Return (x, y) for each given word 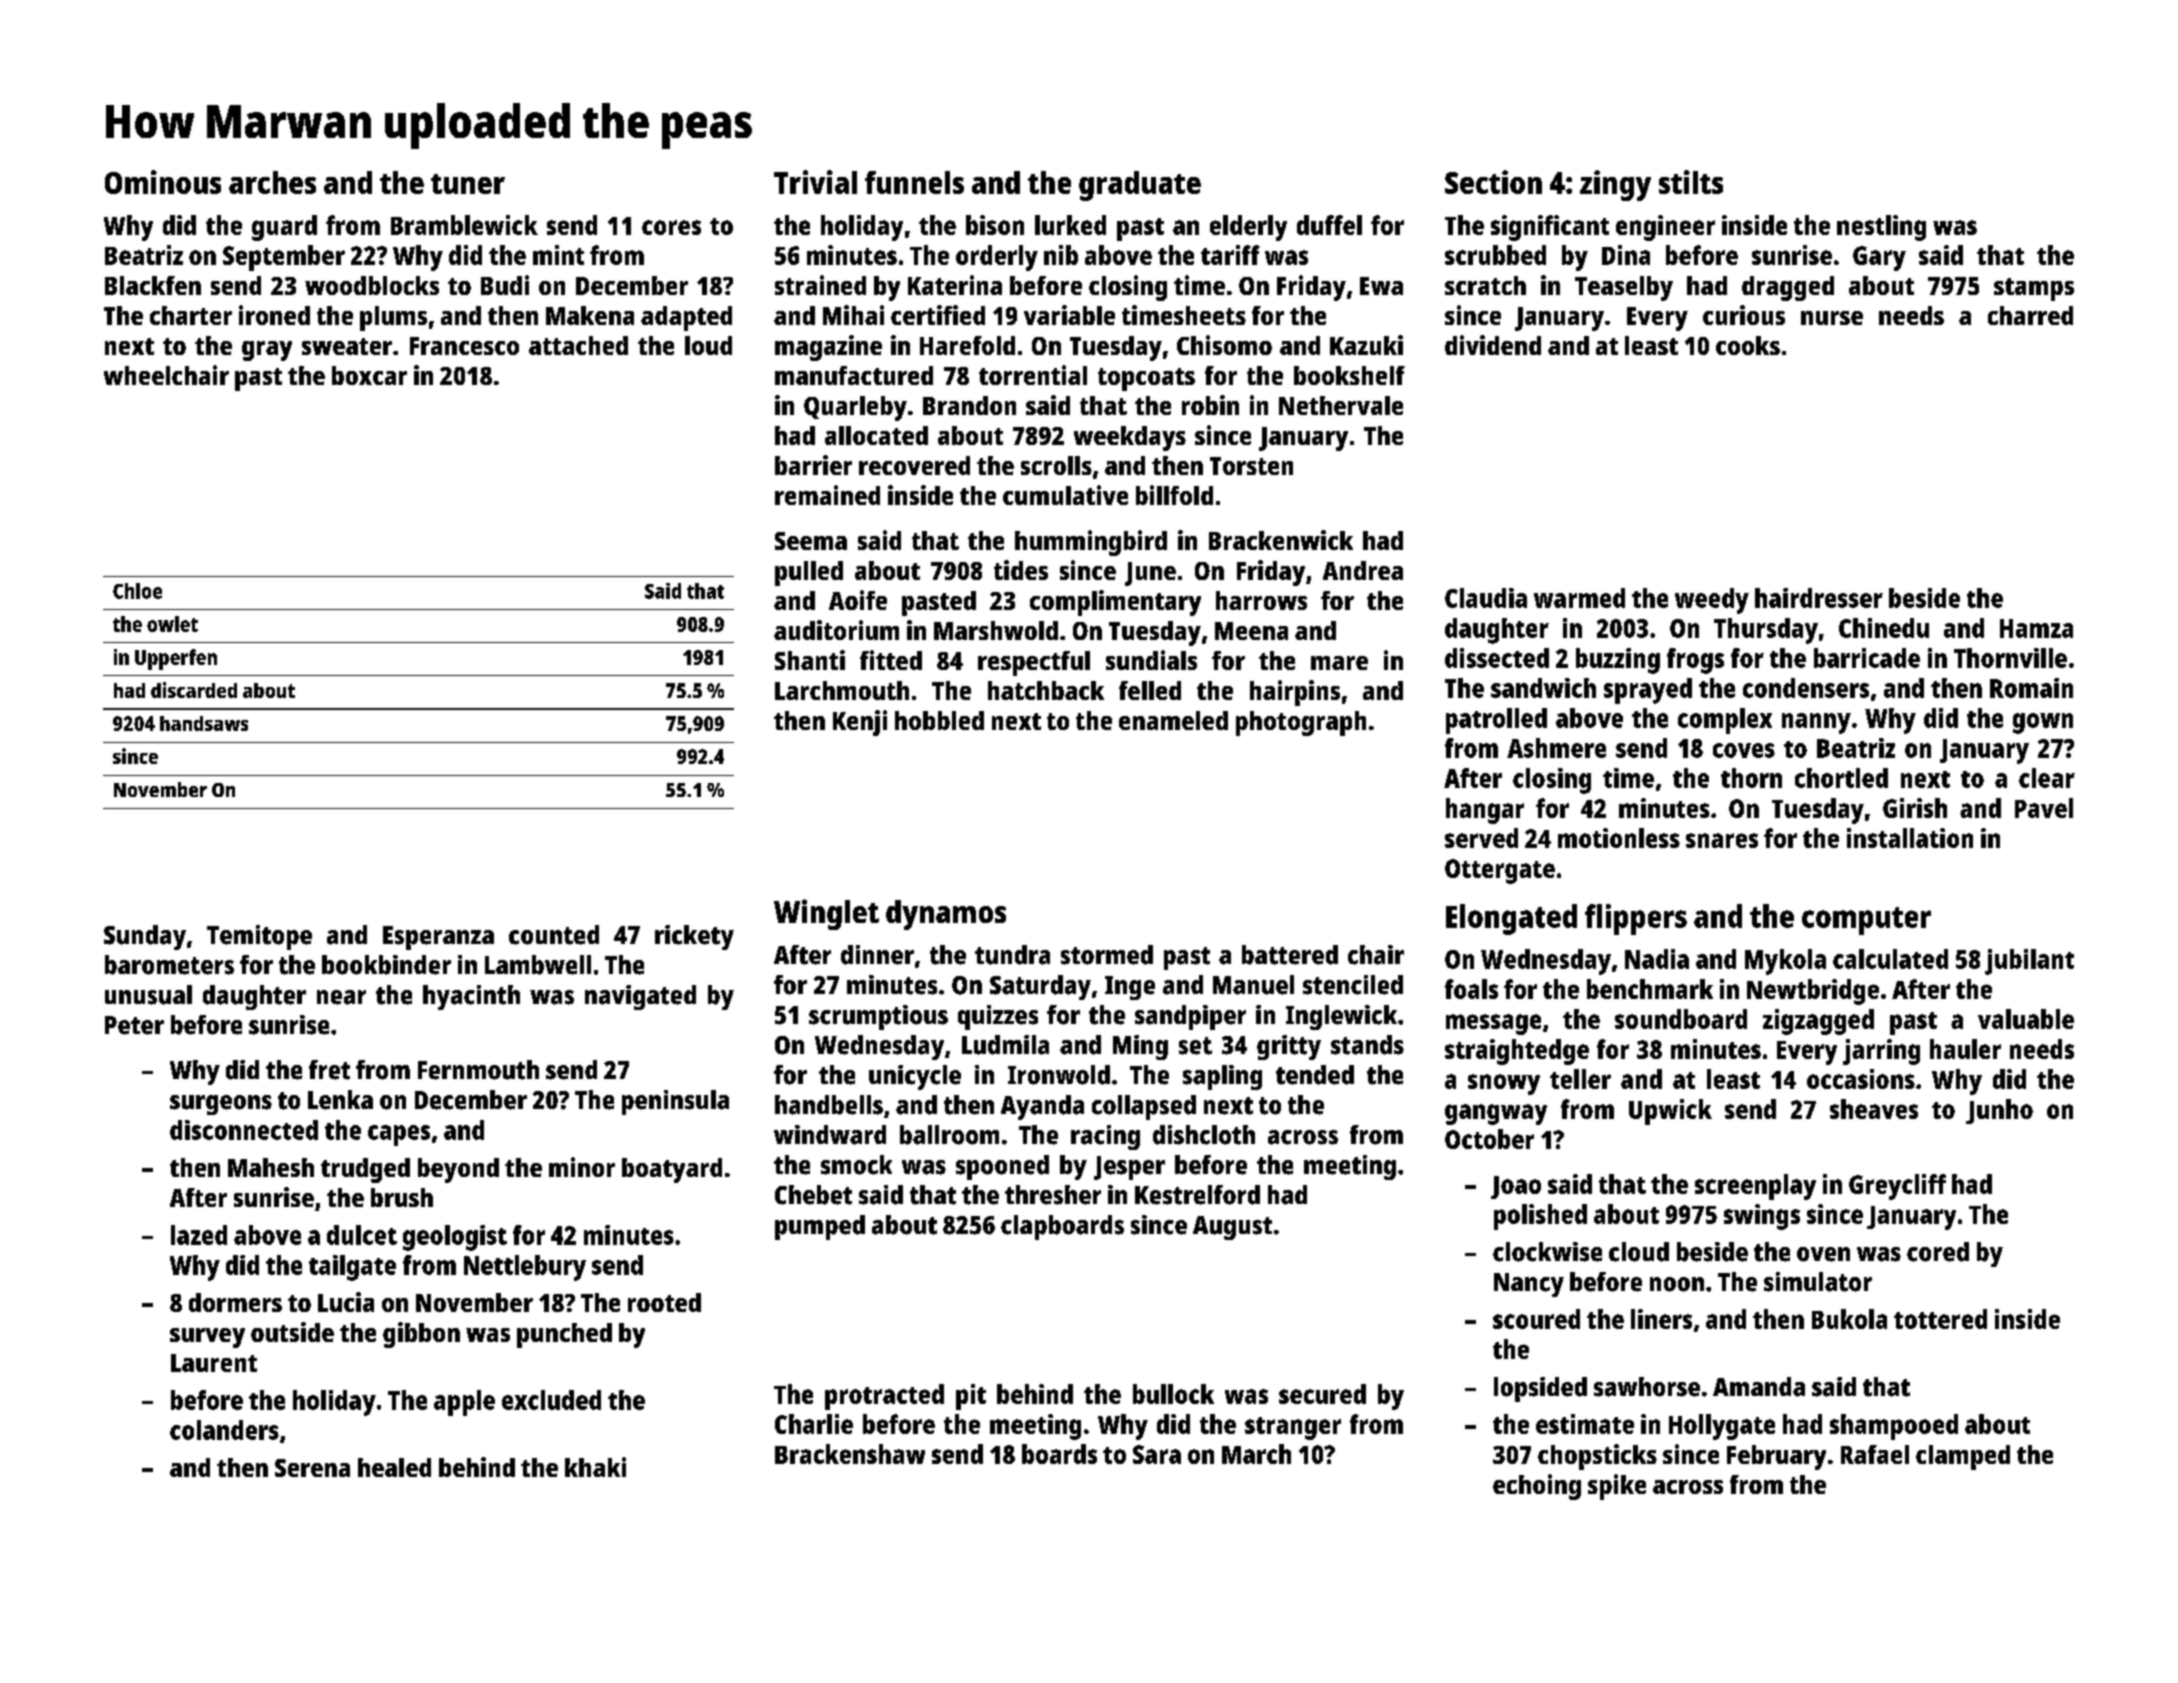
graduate (1140, 186)
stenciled (1353, 985)
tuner (468, 184)
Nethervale (1341, 405)
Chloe (137, 591)
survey (207, 1338)
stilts (1691, 182)
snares (1722, 840)
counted (554, 935)
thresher (1053, 1195)
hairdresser (1819, 598)
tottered (1940, 1319)
